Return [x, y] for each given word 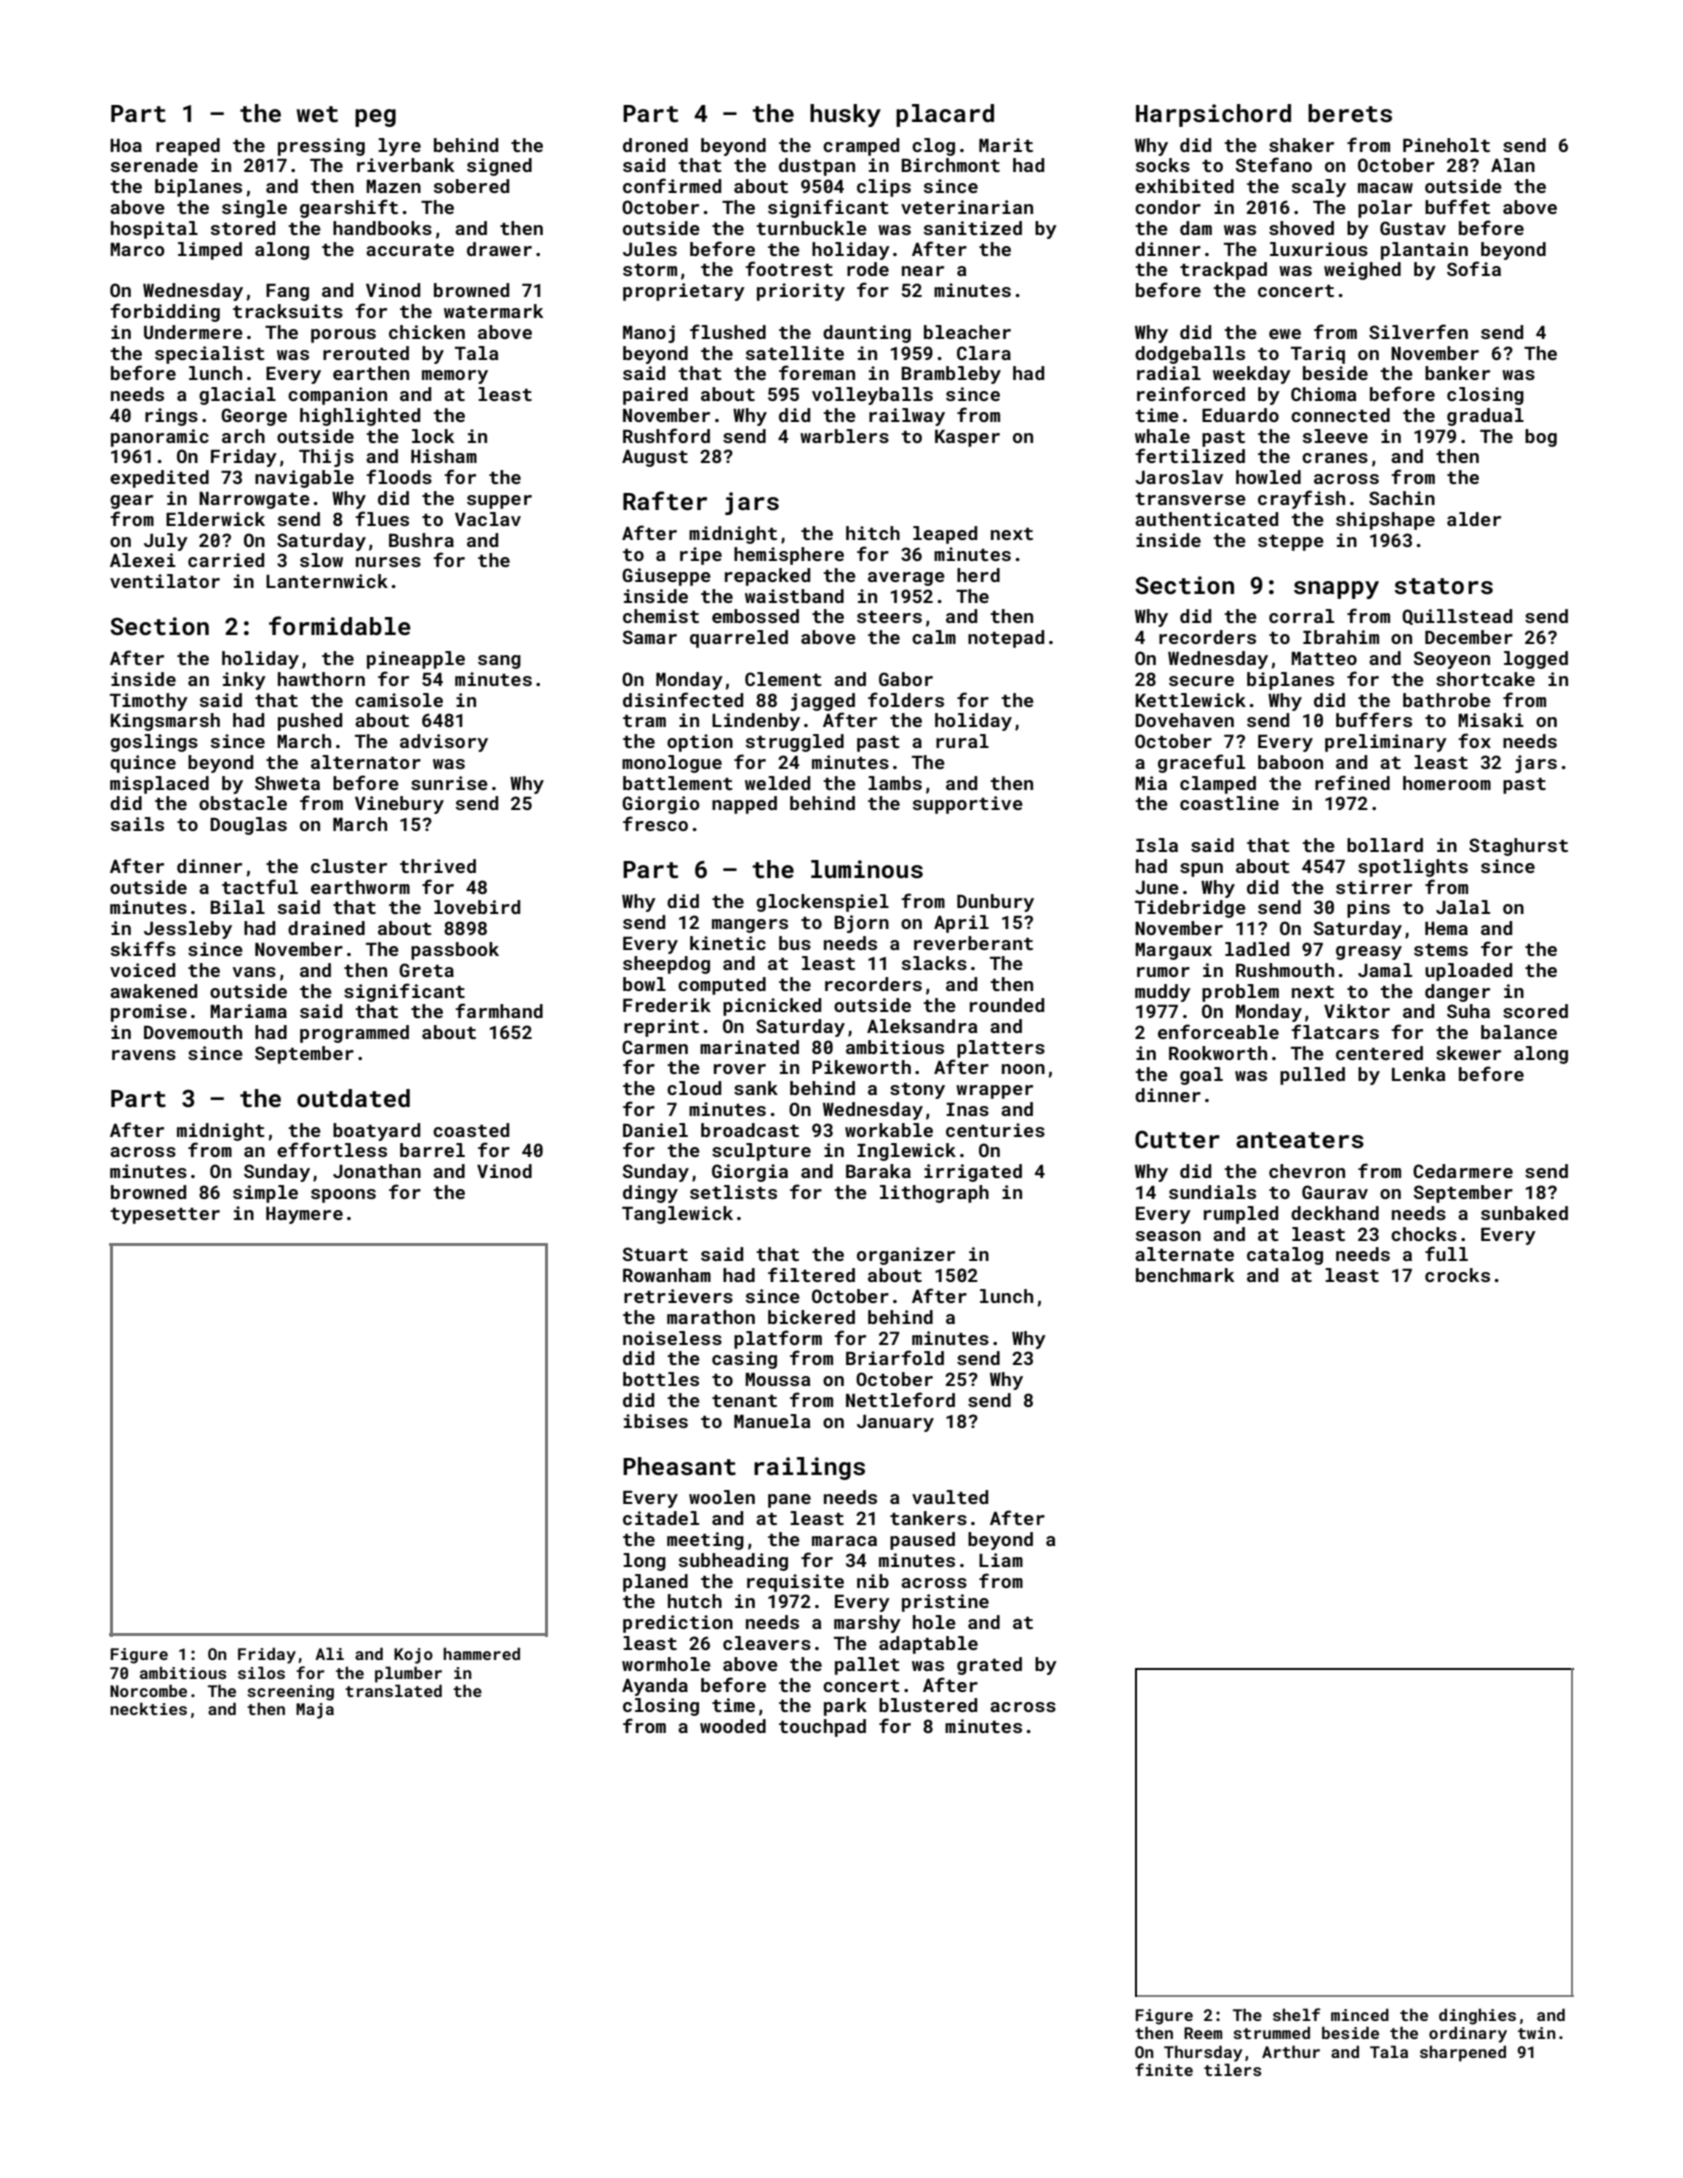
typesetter [165, 1216]
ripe [701, 556]
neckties [148, 1708]
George [254, 417]
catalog [1285, 1256]
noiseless [672, 1338]
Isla [1157, 845]
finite [1164, 2069]
